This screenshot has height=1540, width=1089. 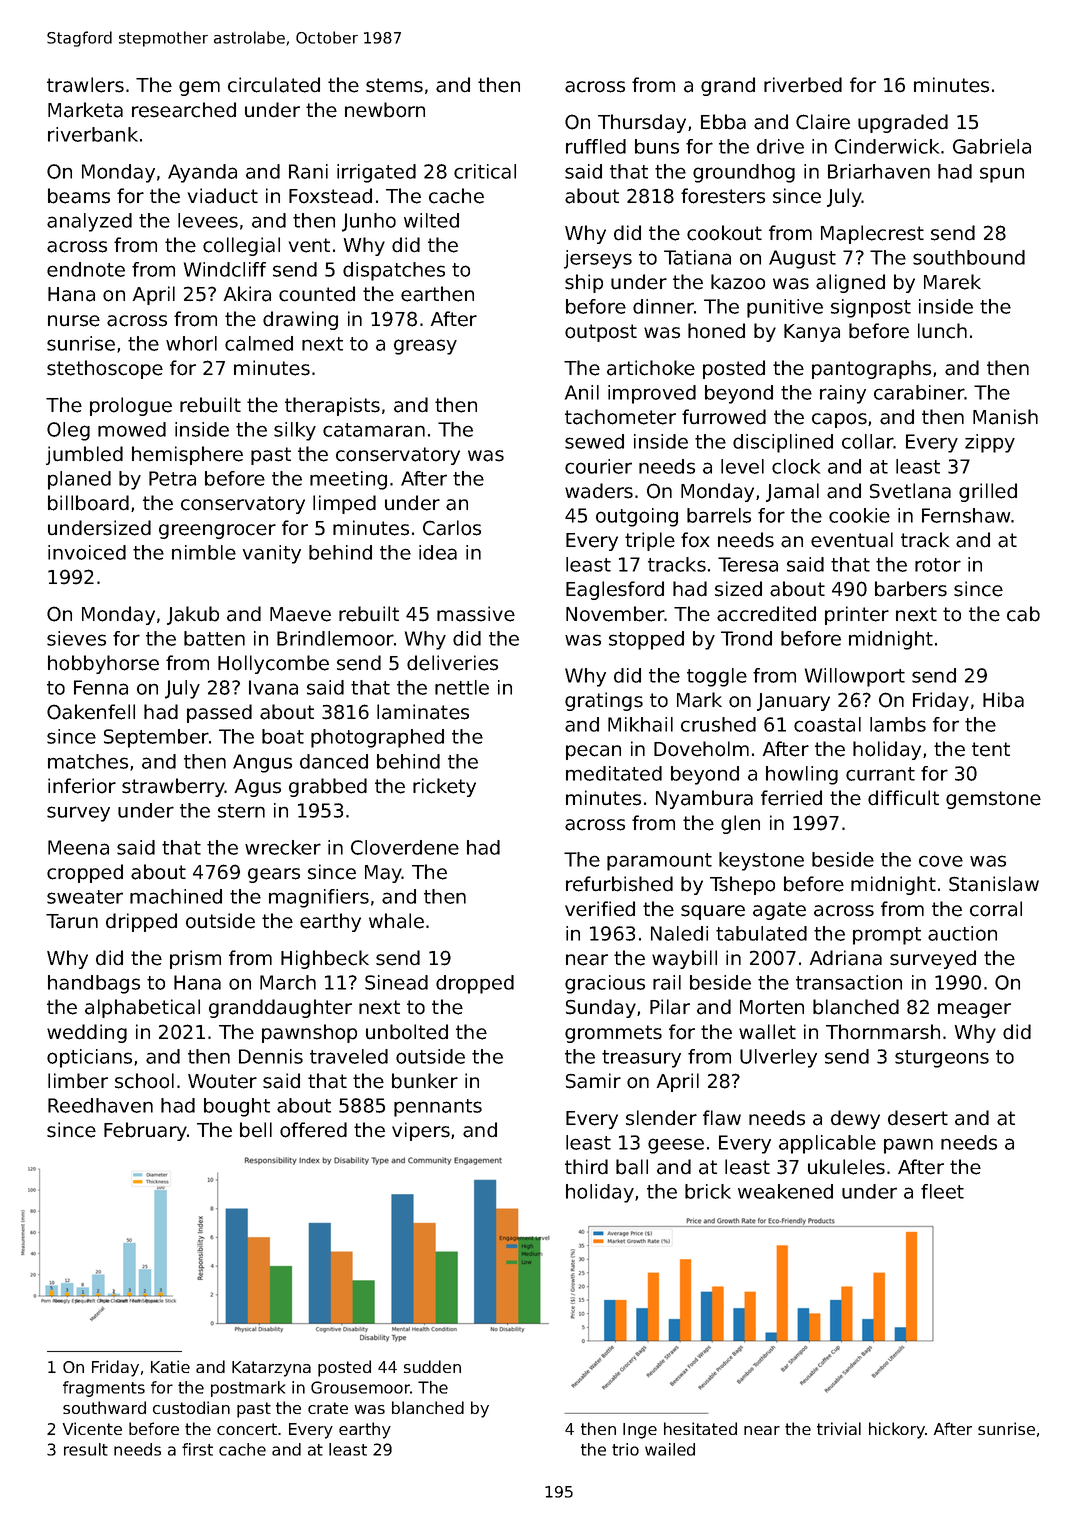 I want to click on researched, so click(x=184, y=110).
